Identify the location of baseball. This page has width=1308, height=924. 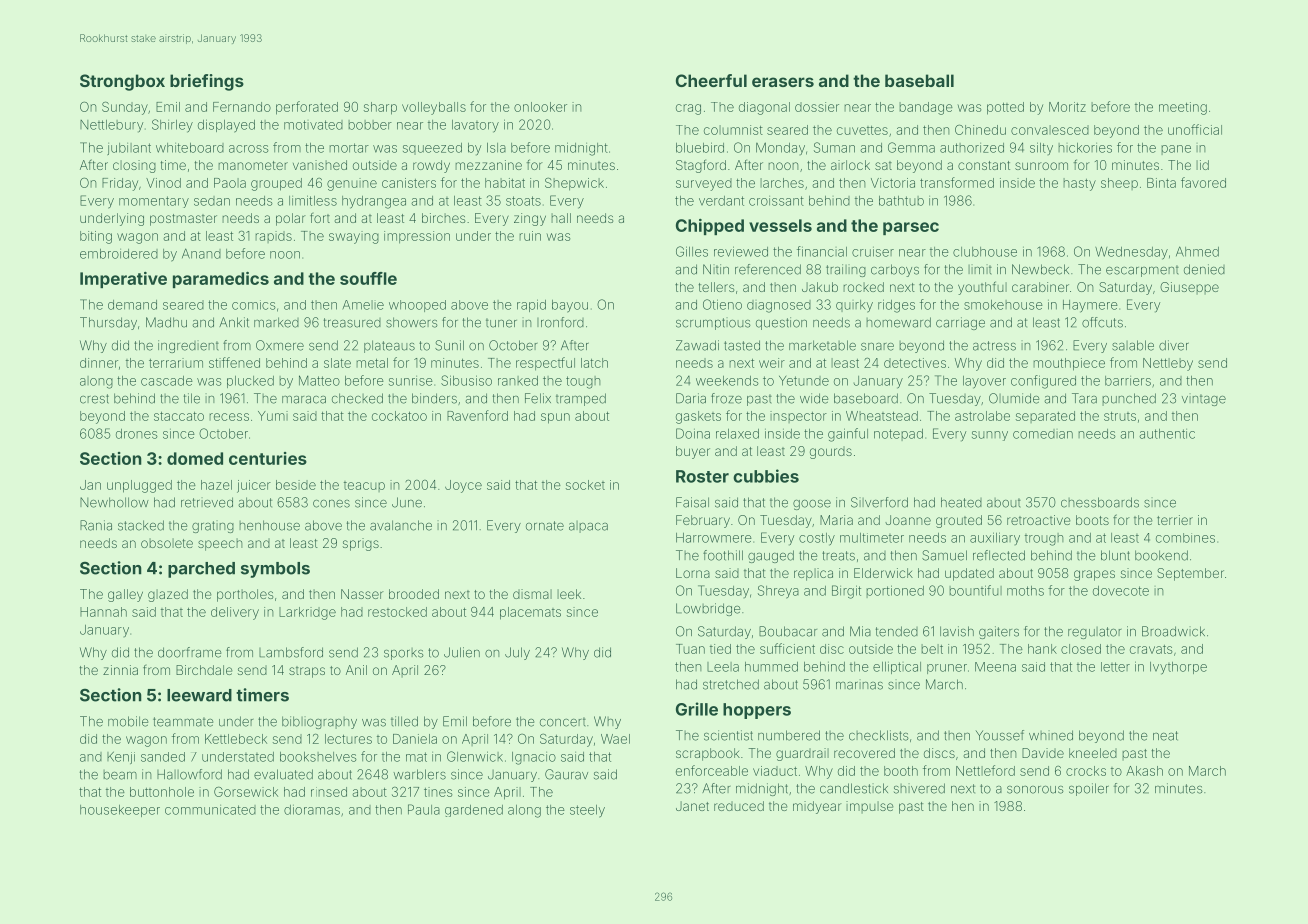
(919, 80).
